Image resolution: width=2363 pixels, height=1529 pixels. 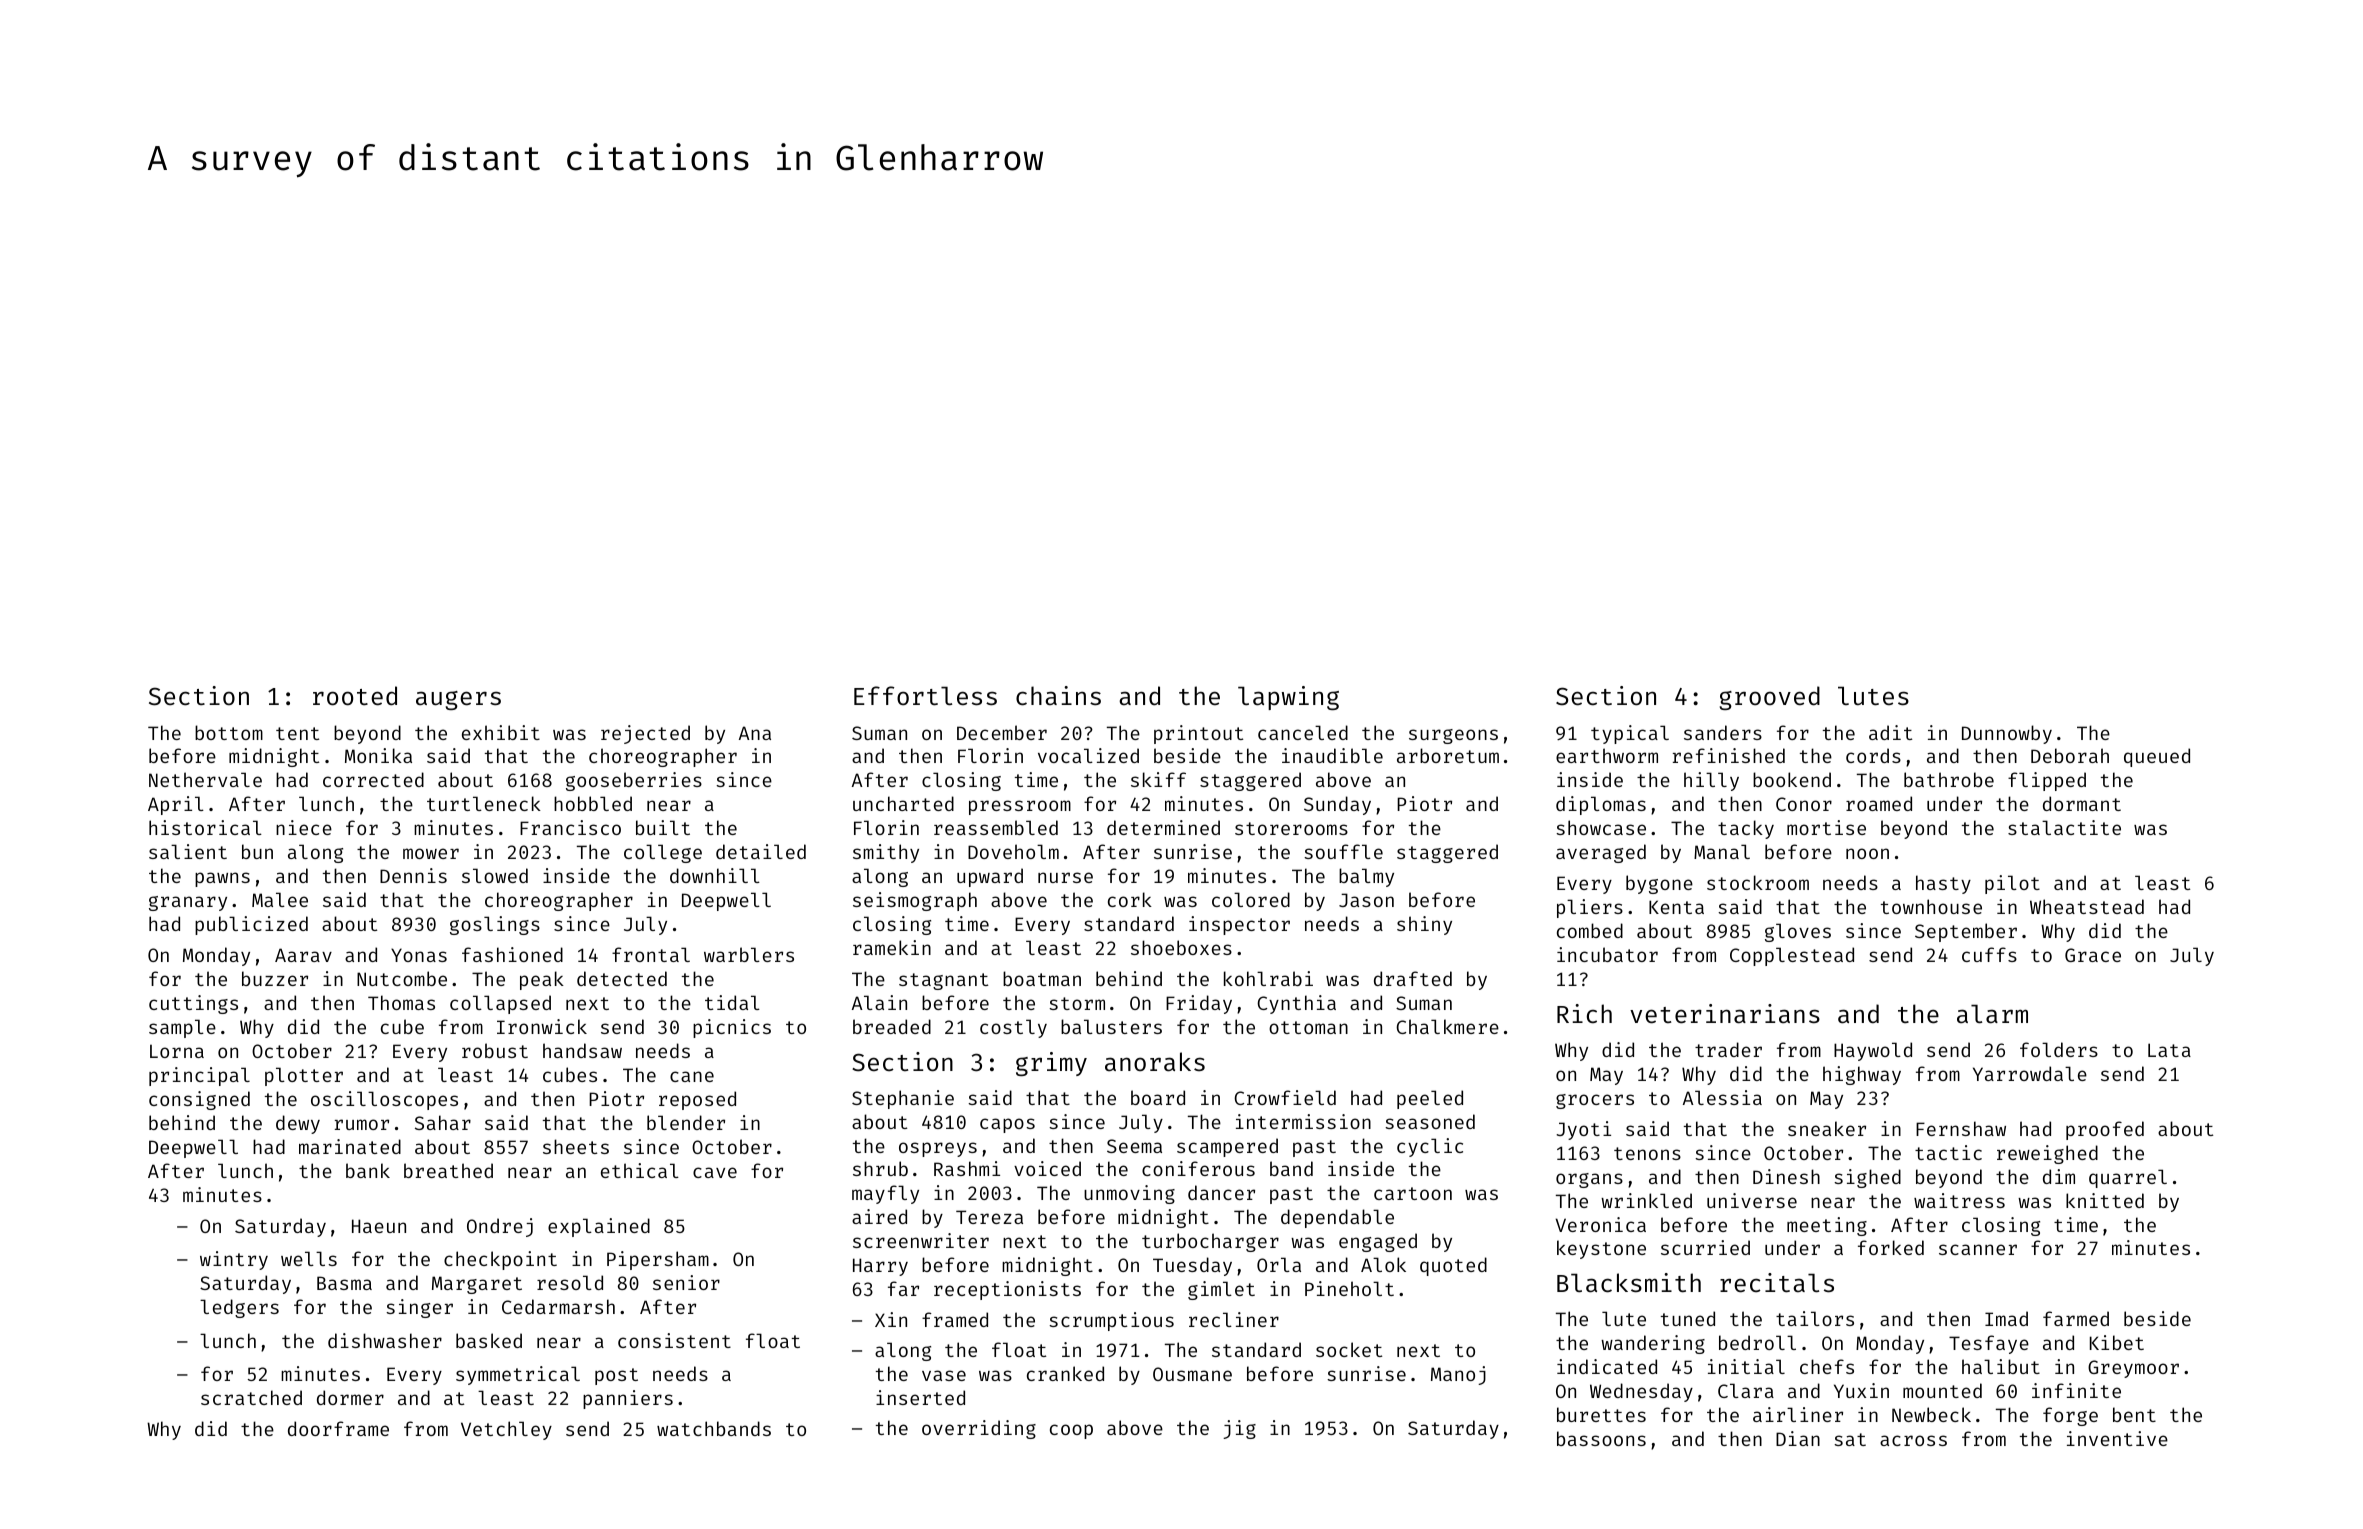 I want to click on typical, so click(x=1630, y=734).
